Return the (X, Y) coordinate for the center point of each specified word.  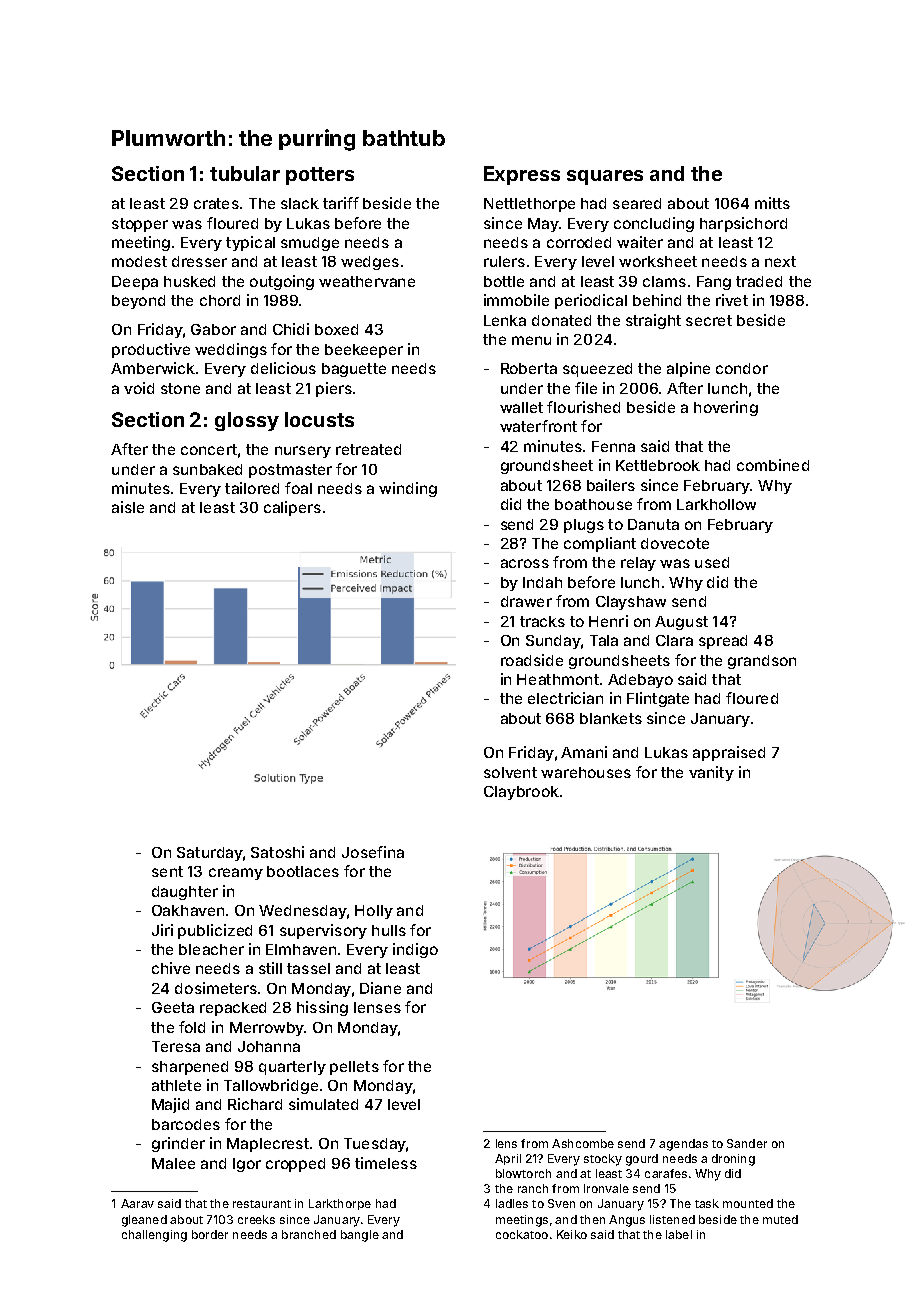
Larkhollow (716, 504)
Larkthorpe (340, 1204)
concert (209, 449)
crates (216, 203)
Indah (542, 582)
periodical (591, 301)
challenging (154, 1236)
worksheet (658, 261)
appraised (729, 753)
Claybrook (521, 793)
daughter (185, 893)
